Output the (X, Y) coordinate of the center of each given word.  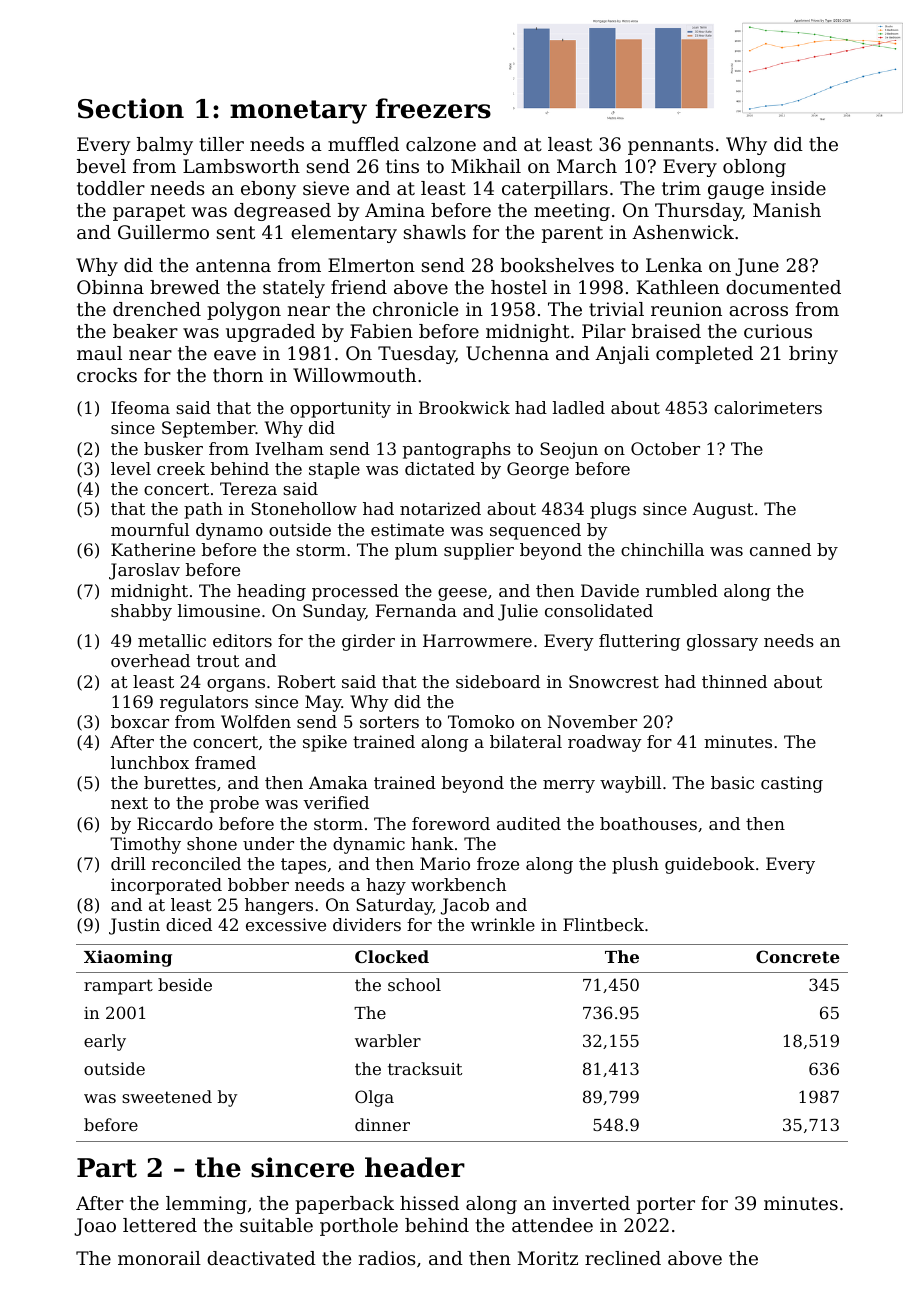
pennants (671, 146)
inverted (591, 1203)
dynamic (369, 845)
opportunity (340, 409)
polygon (244, 311)
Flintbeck (603, 924)
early (105, 1042)
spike (325, 743)
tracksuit (425, 1068)
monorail (159, 1258)
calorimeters (768, 407)
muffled (363, 144)
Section (131, 108)
